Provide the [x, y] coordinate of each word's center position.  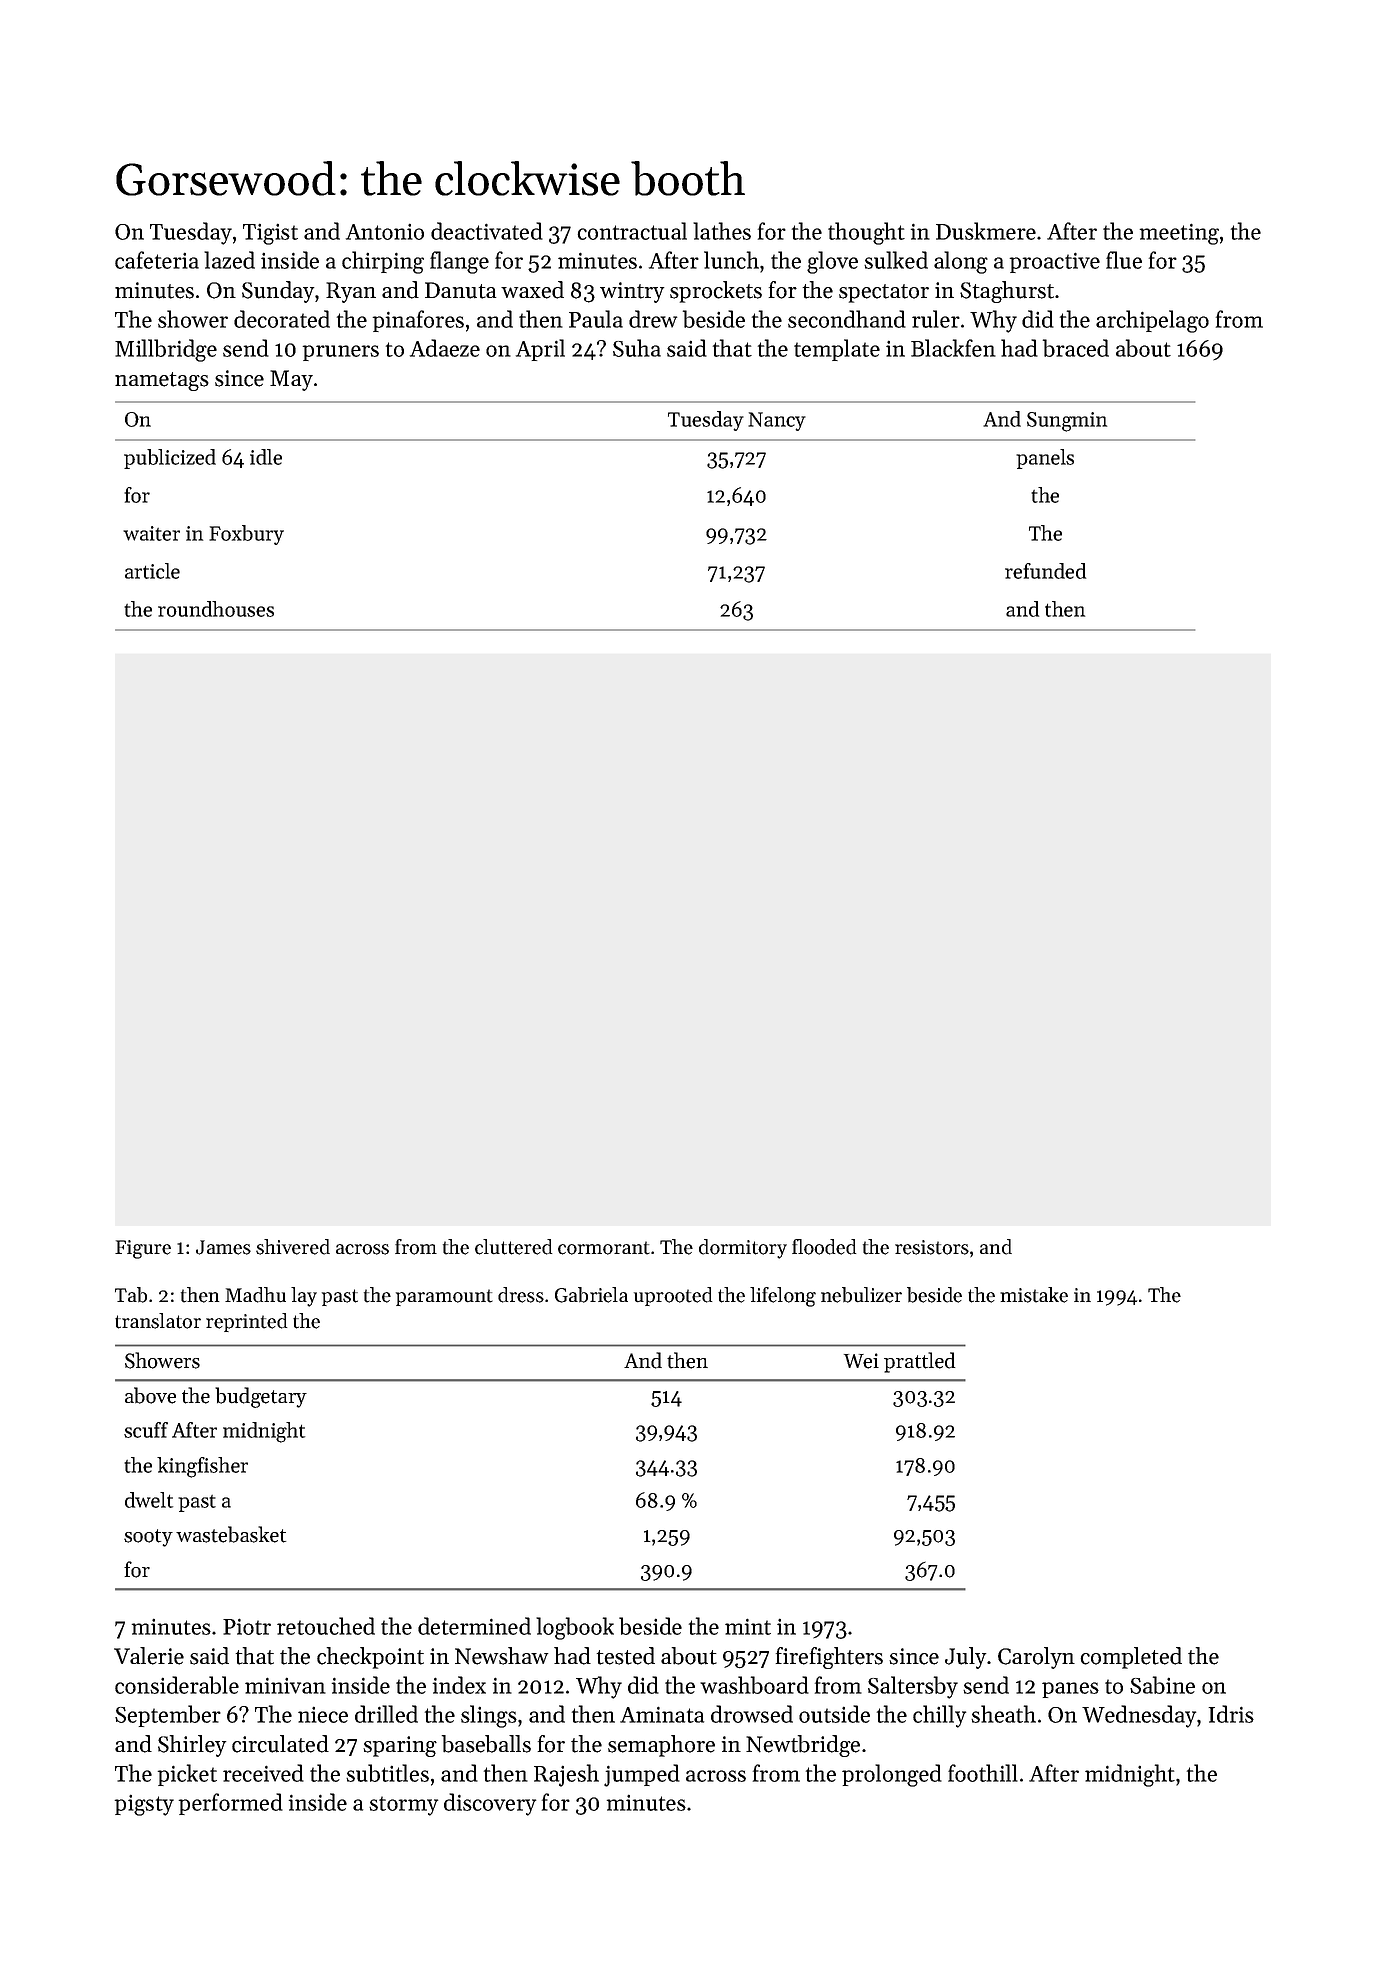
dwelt [149, 1500]
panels [1045, 459]
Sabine [1162, 1685]
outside [834, 1714]
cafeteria [157, 260]
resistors [932, 1247]
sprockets [716, 292]
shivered [293, 1247]
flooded [824, 1247]
